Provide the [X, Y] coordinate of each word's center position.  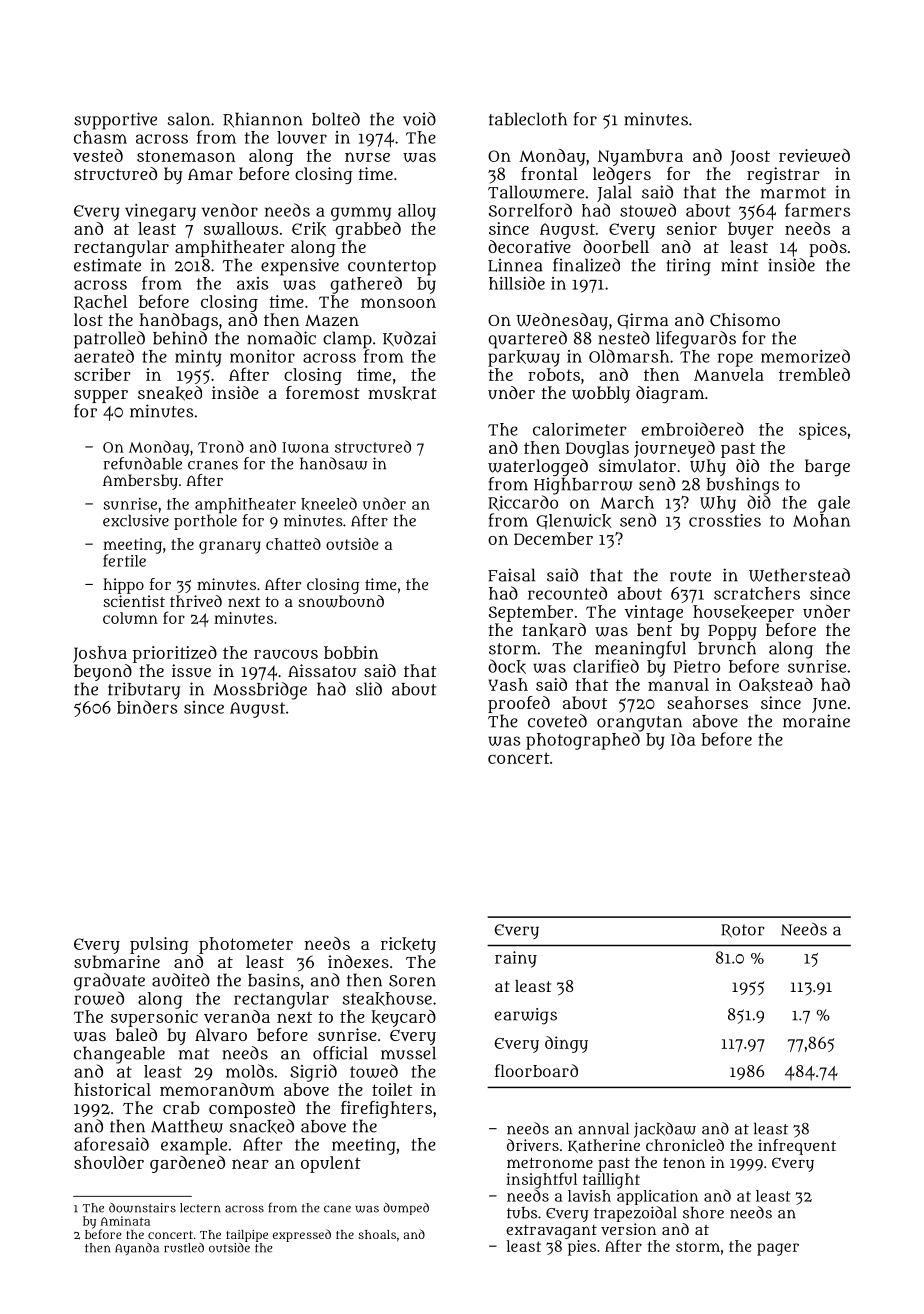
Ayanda [137, 1249]
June [829, 705]
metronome [550, 1163]
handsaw [334, 463]
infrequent [797, 1147]
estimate [107, 265]
